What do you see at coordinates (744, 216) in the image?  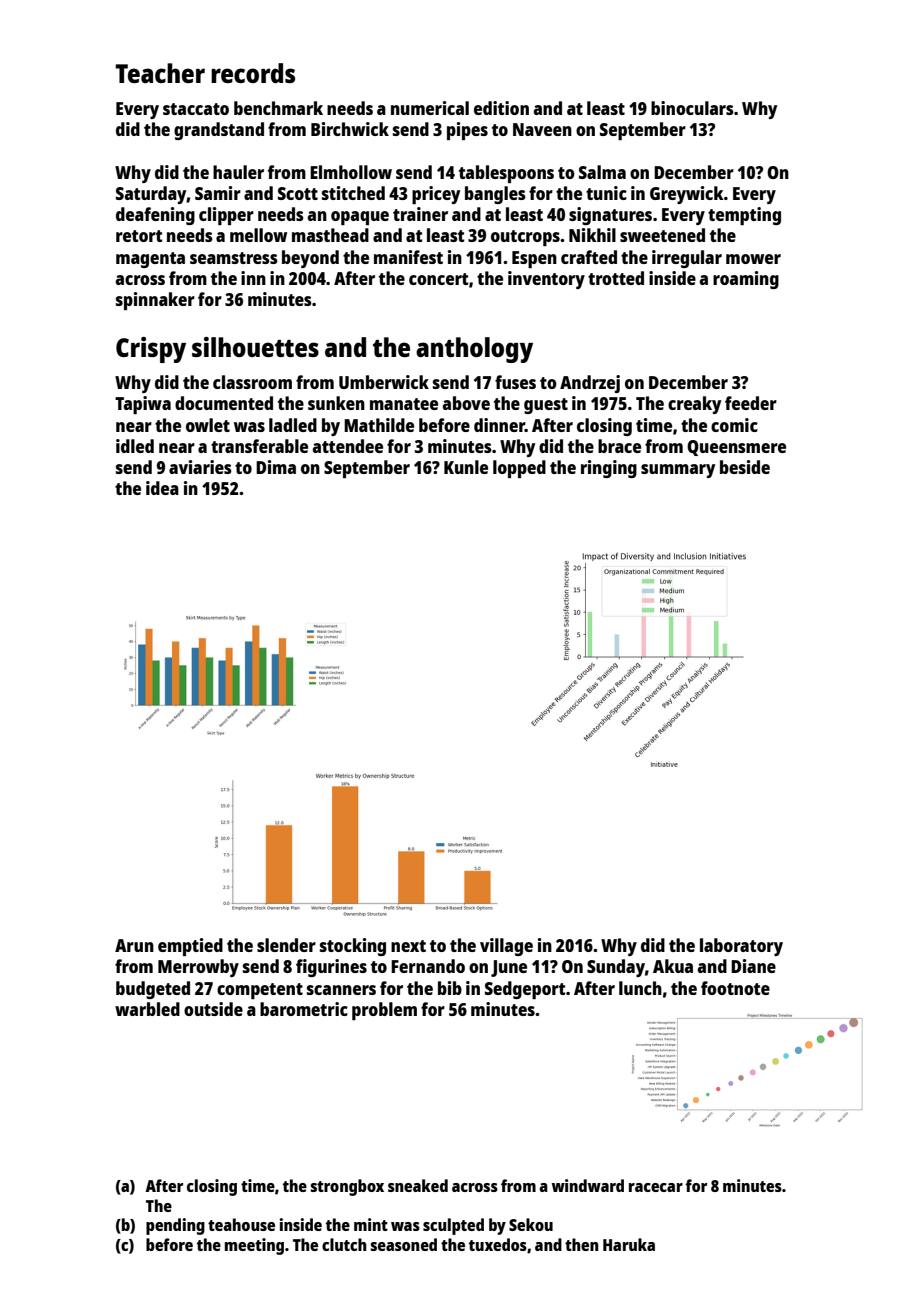 I see `tempting` at bounding box center [744, 216].
